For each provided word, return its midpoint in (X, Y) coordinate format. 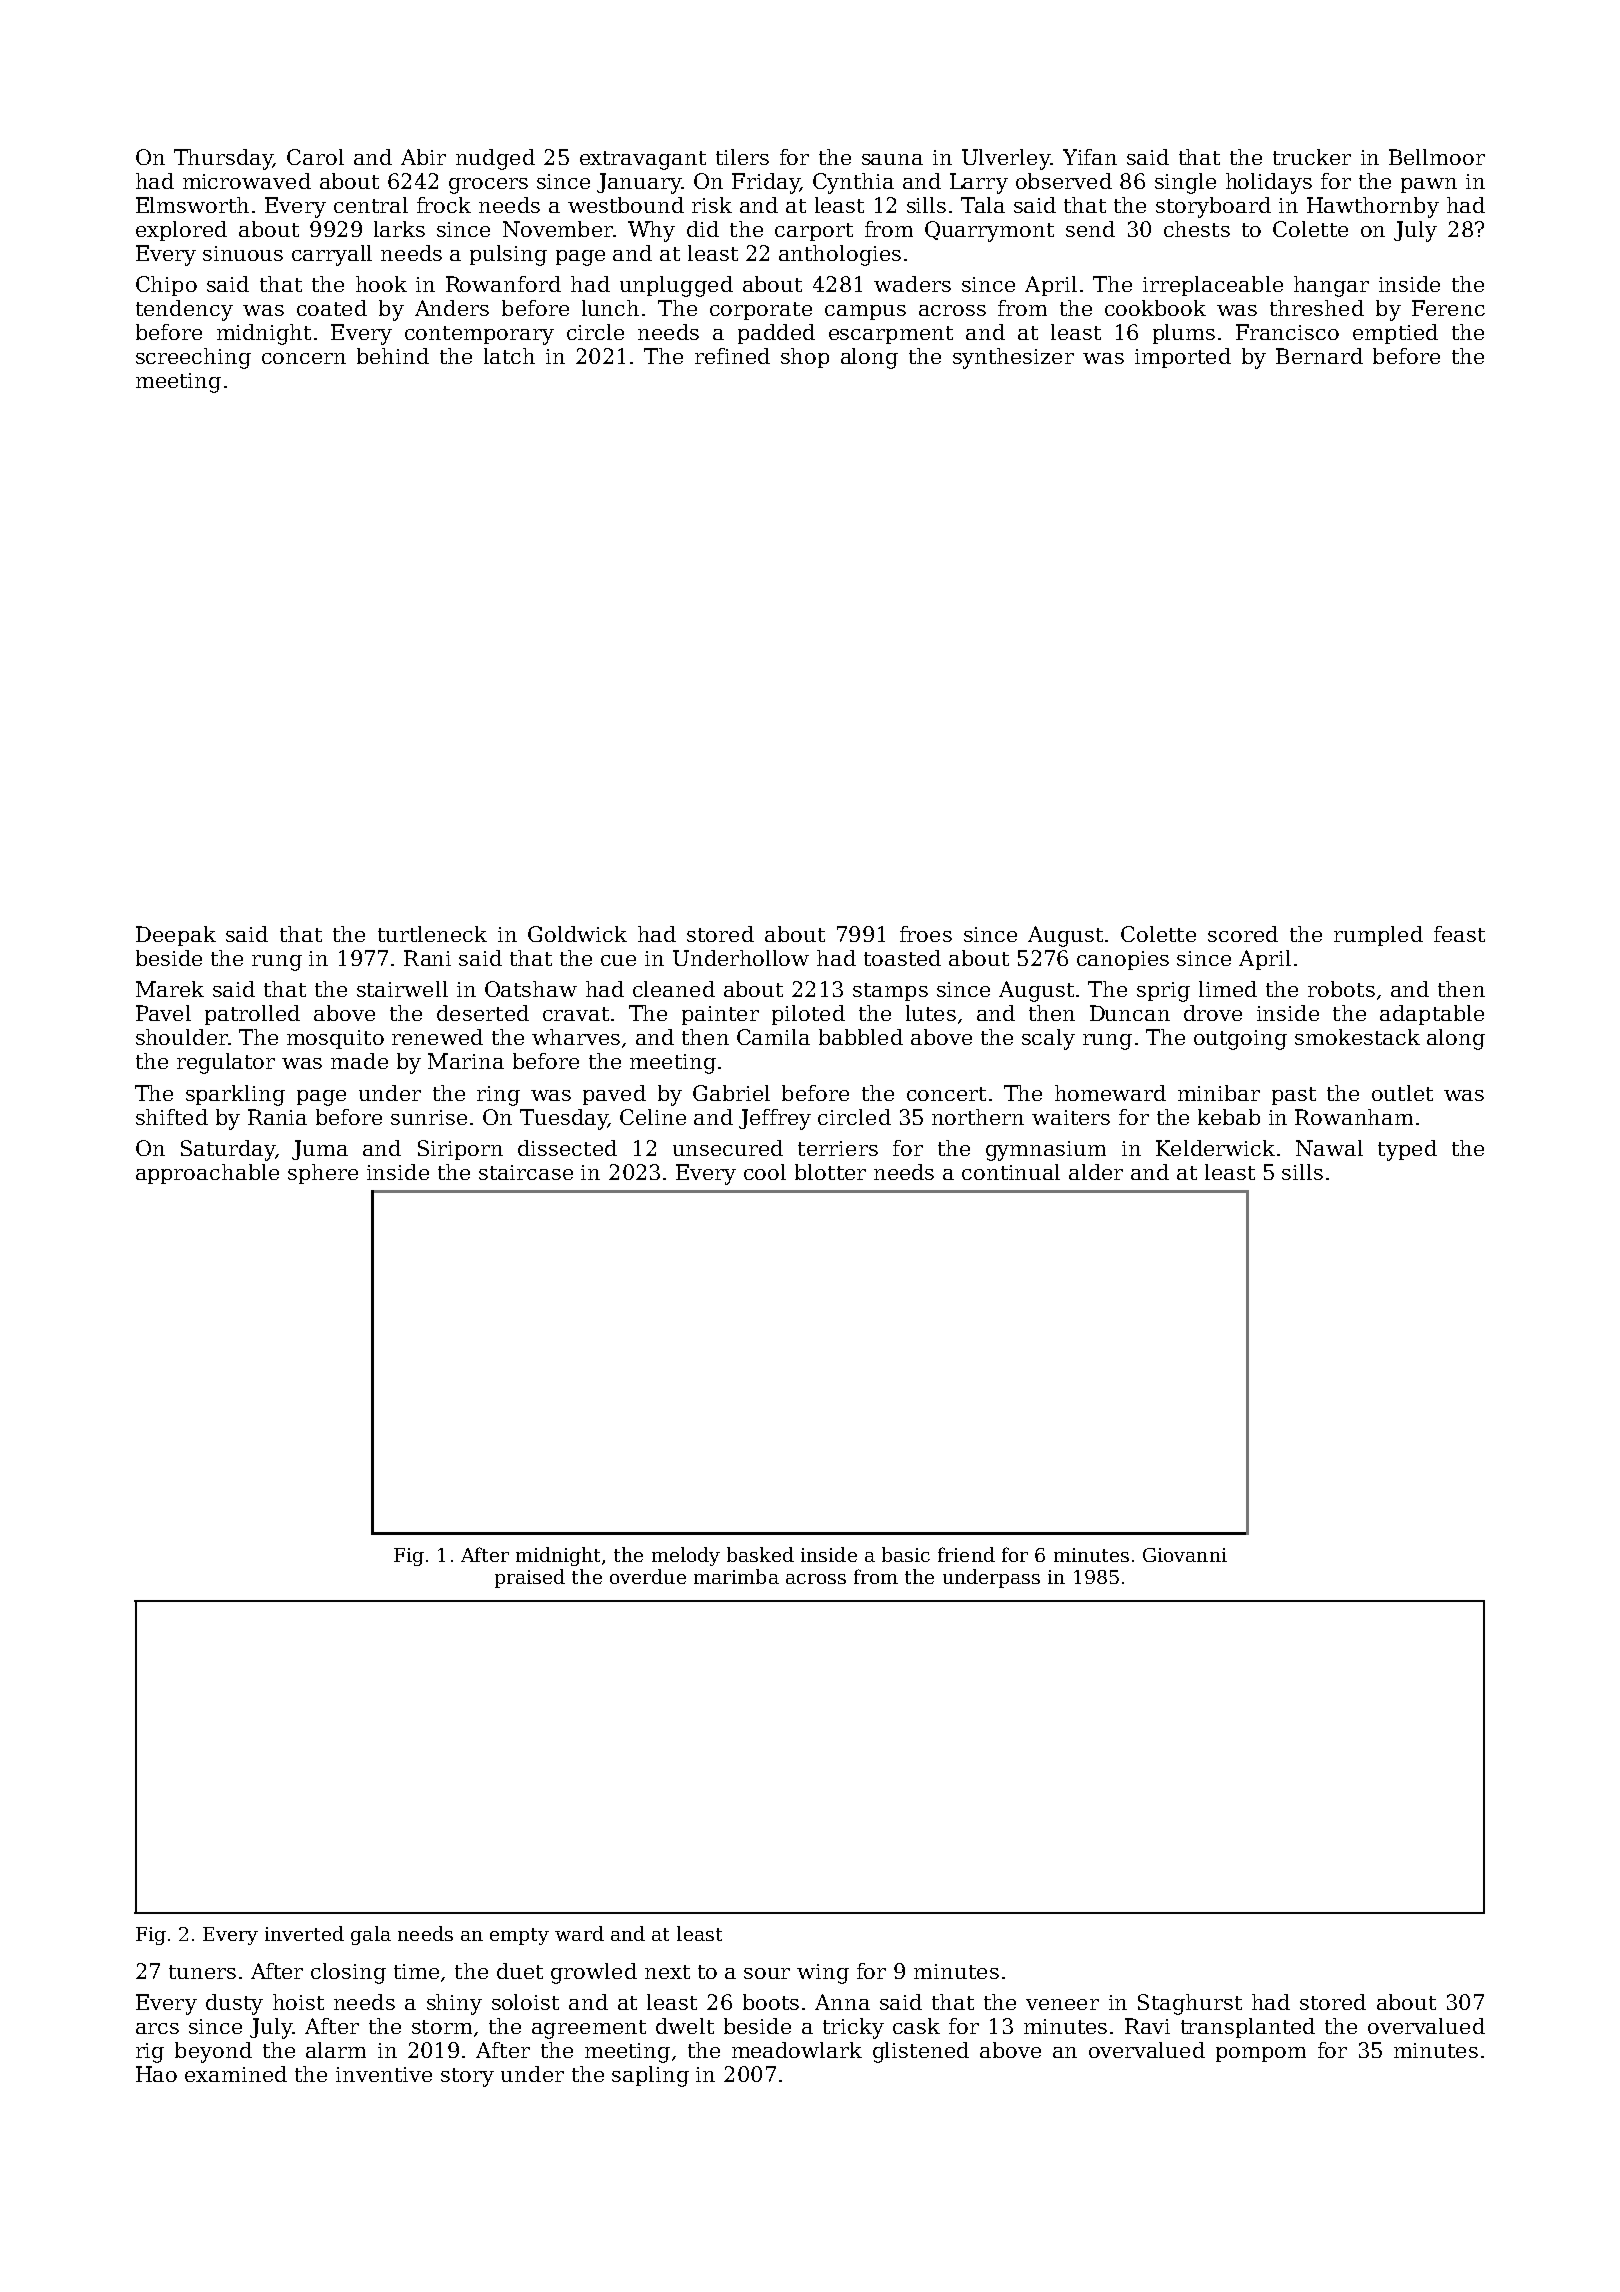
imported (1183, 358)
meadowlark (797, 2050)
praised (530, 1578)
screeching (193, 358)
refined (732, 356)
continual (1011, 1172)
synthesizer (1013, 358)
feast (1459, 934)
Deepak (176, 936)
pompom (1261, 2054)
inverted (304, 1933)
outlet (1402, 1093)
